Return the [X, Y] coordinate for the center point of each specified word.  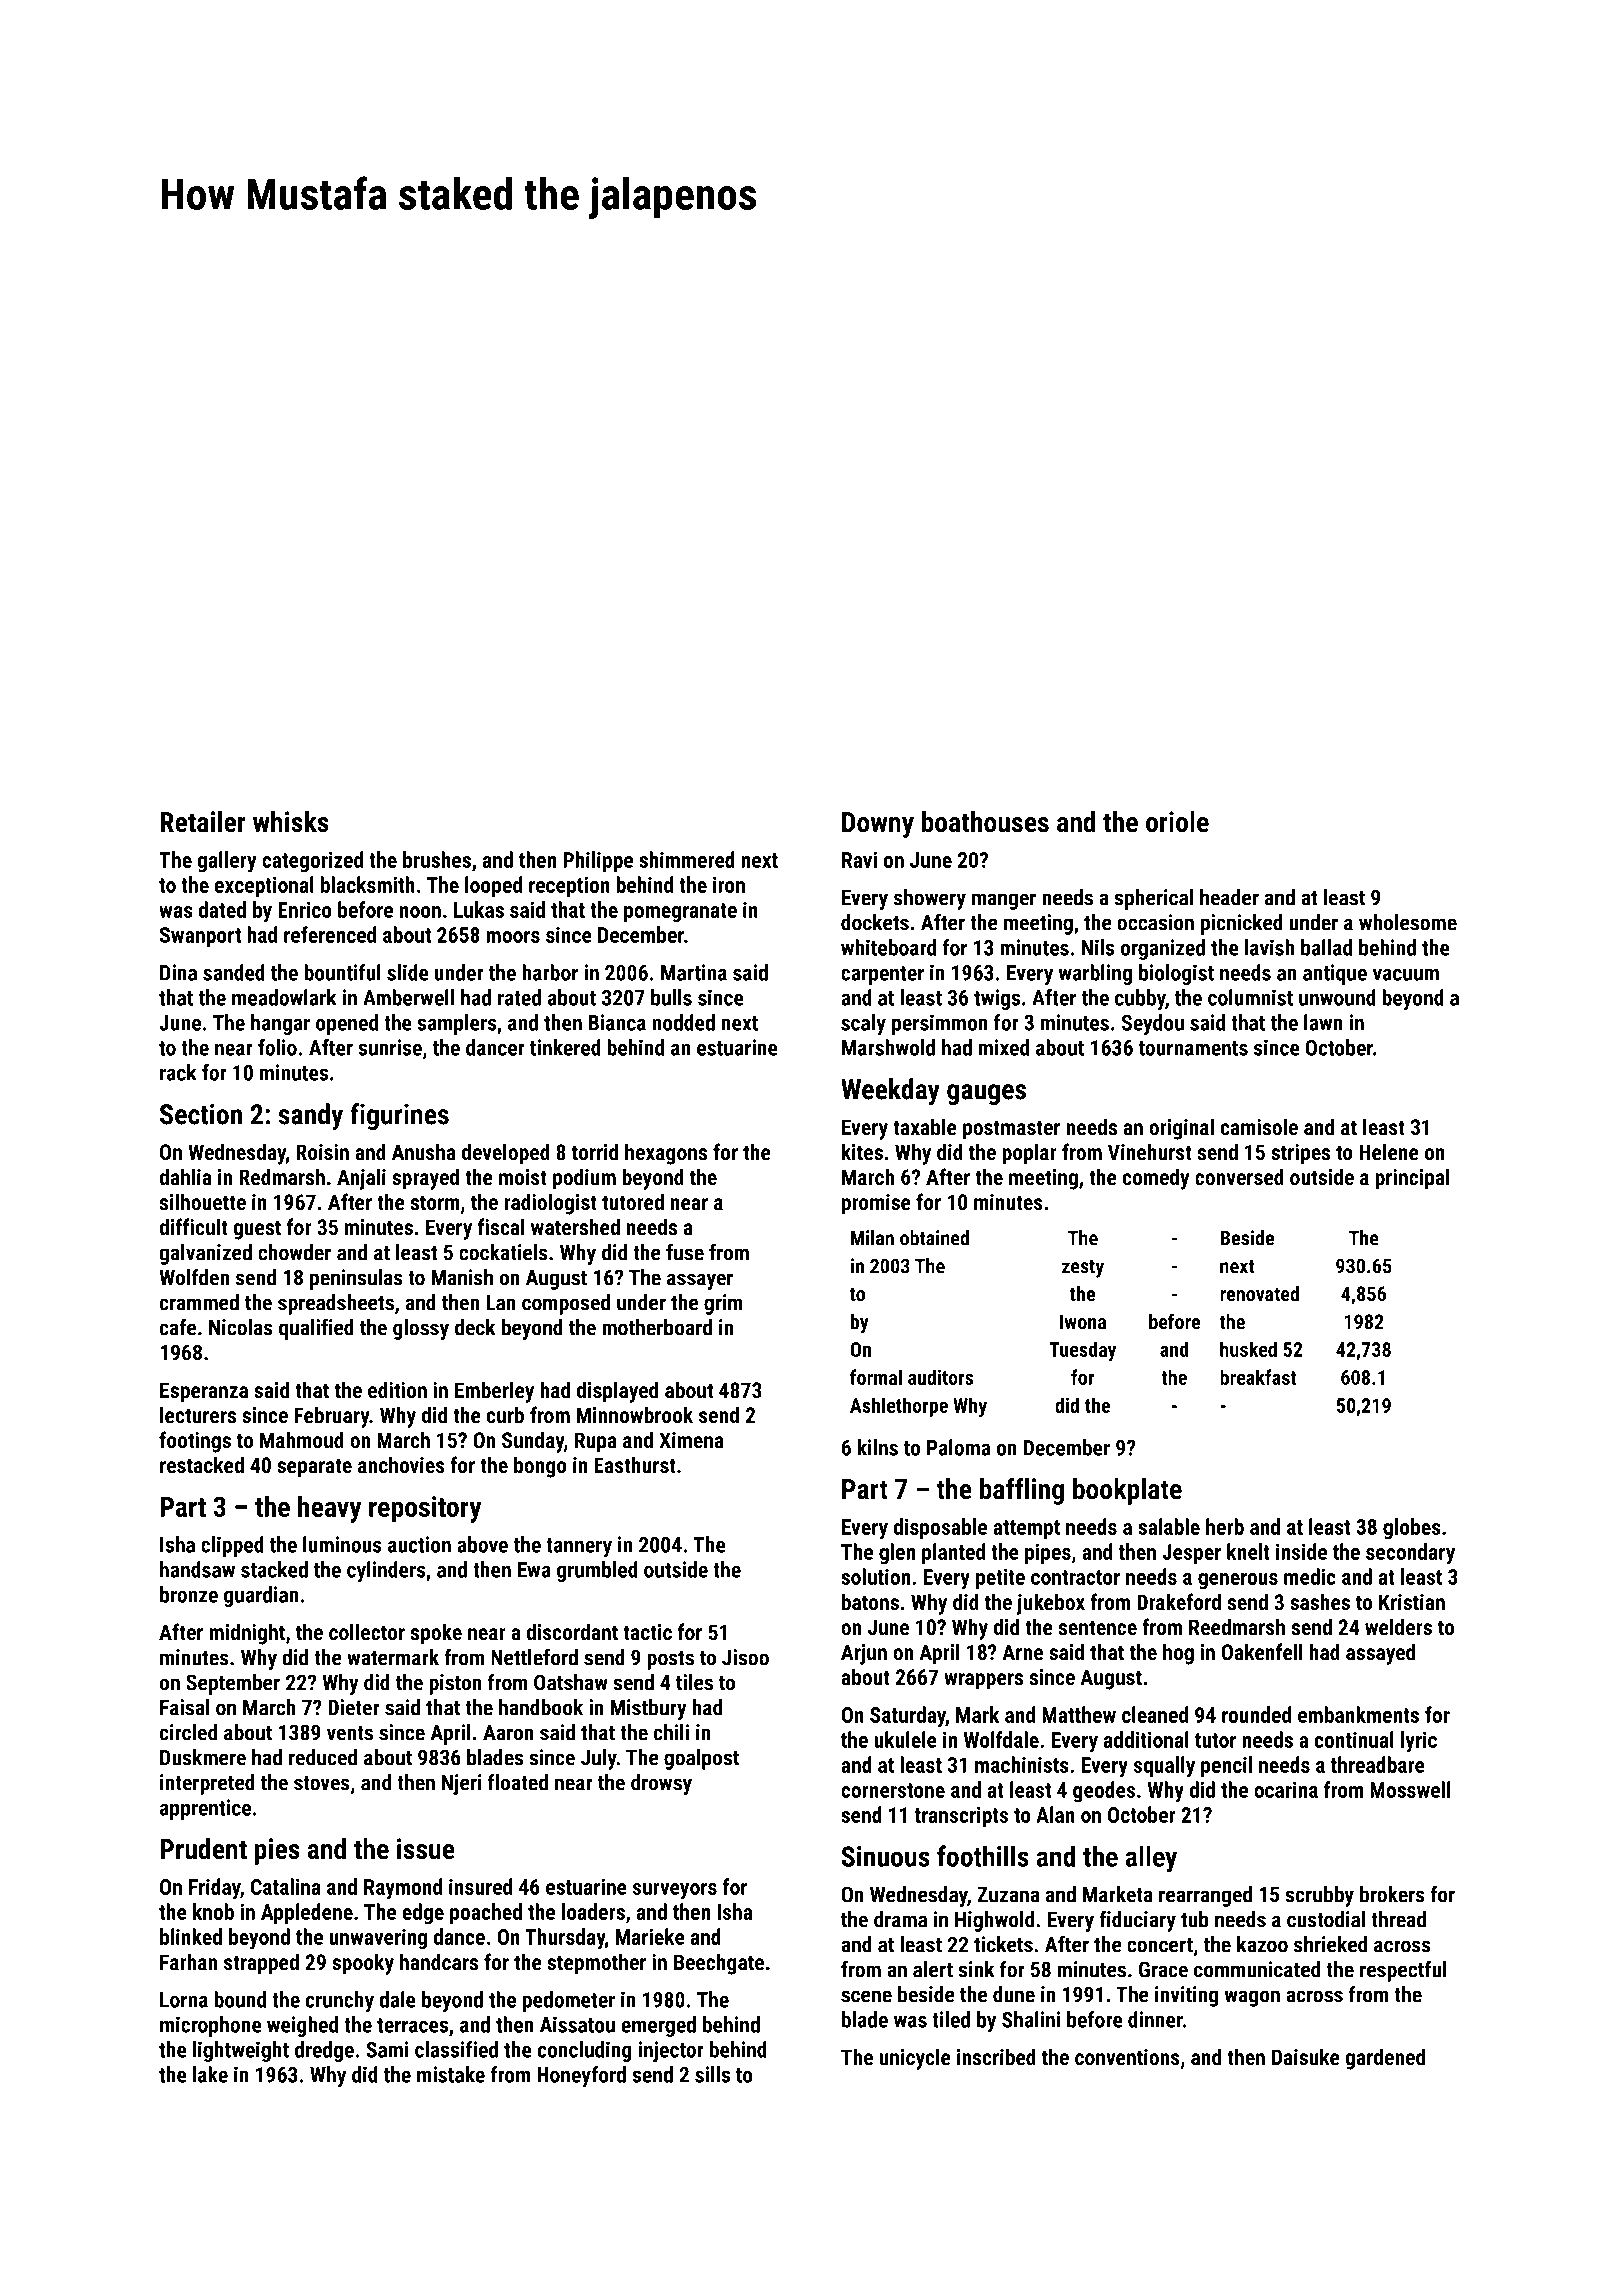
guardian [261, 1596]
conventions [1127, 2057]
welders [1398, 1626]
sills [712, 2074]
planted [953, 1553]
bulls [671, 997]
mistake [451, 2074]
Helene [1389, 1151]
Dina [178, 972]
